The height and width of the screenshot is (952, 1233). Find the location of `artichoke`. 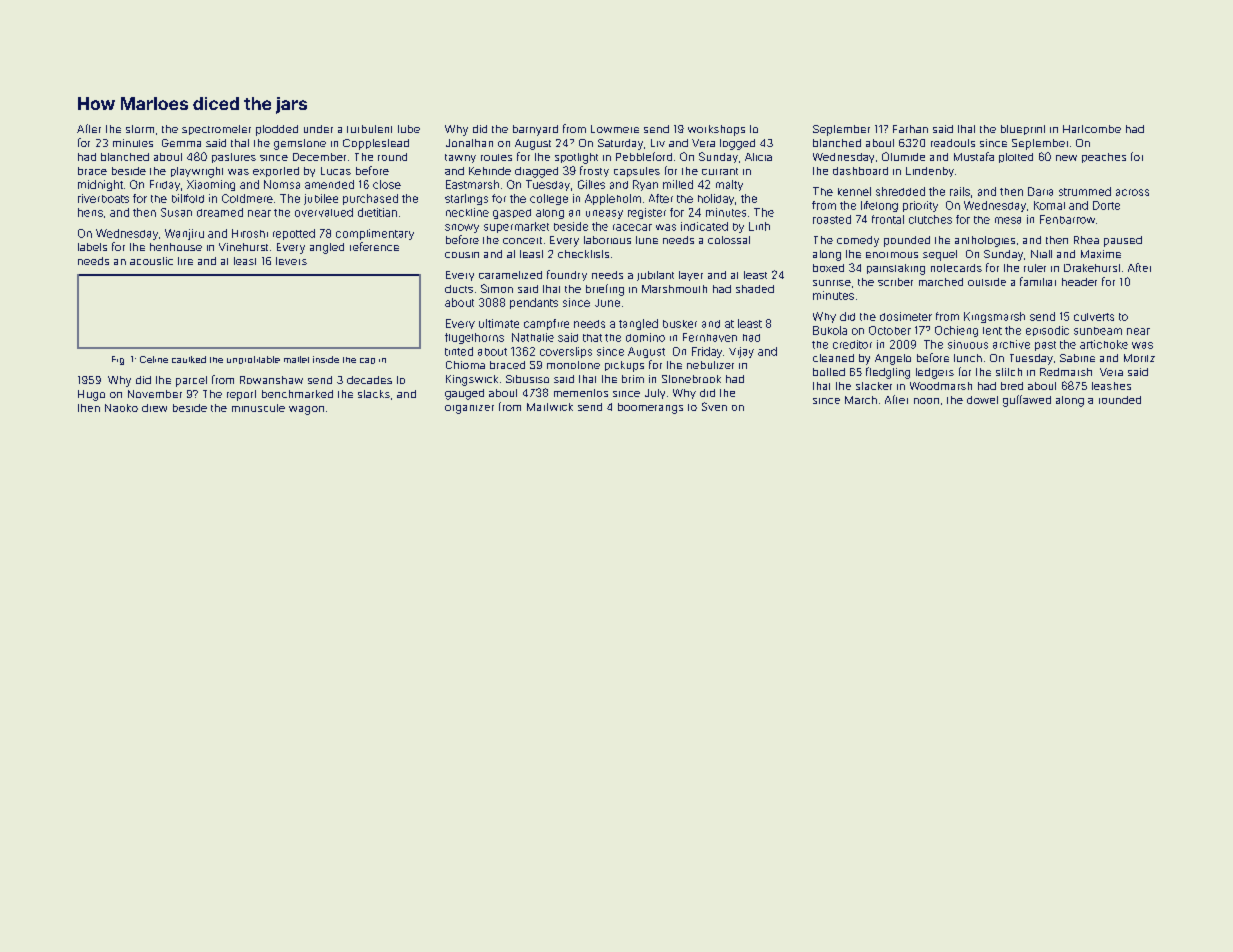

artichoke is located at coordinates (1104, 344).
